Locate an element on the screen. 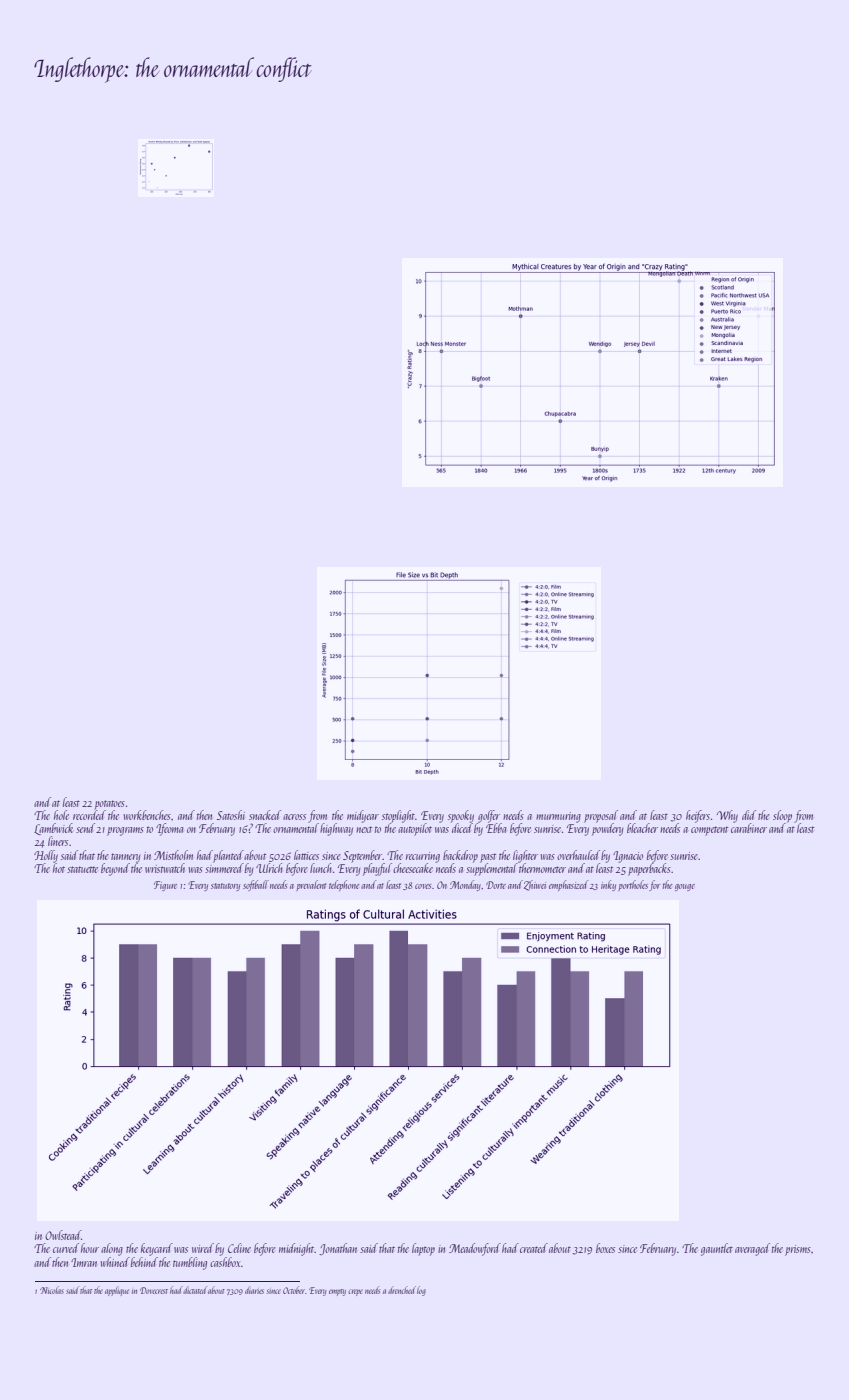 The image size is (849, 1400). competent is located at coordinates (710, 831).
